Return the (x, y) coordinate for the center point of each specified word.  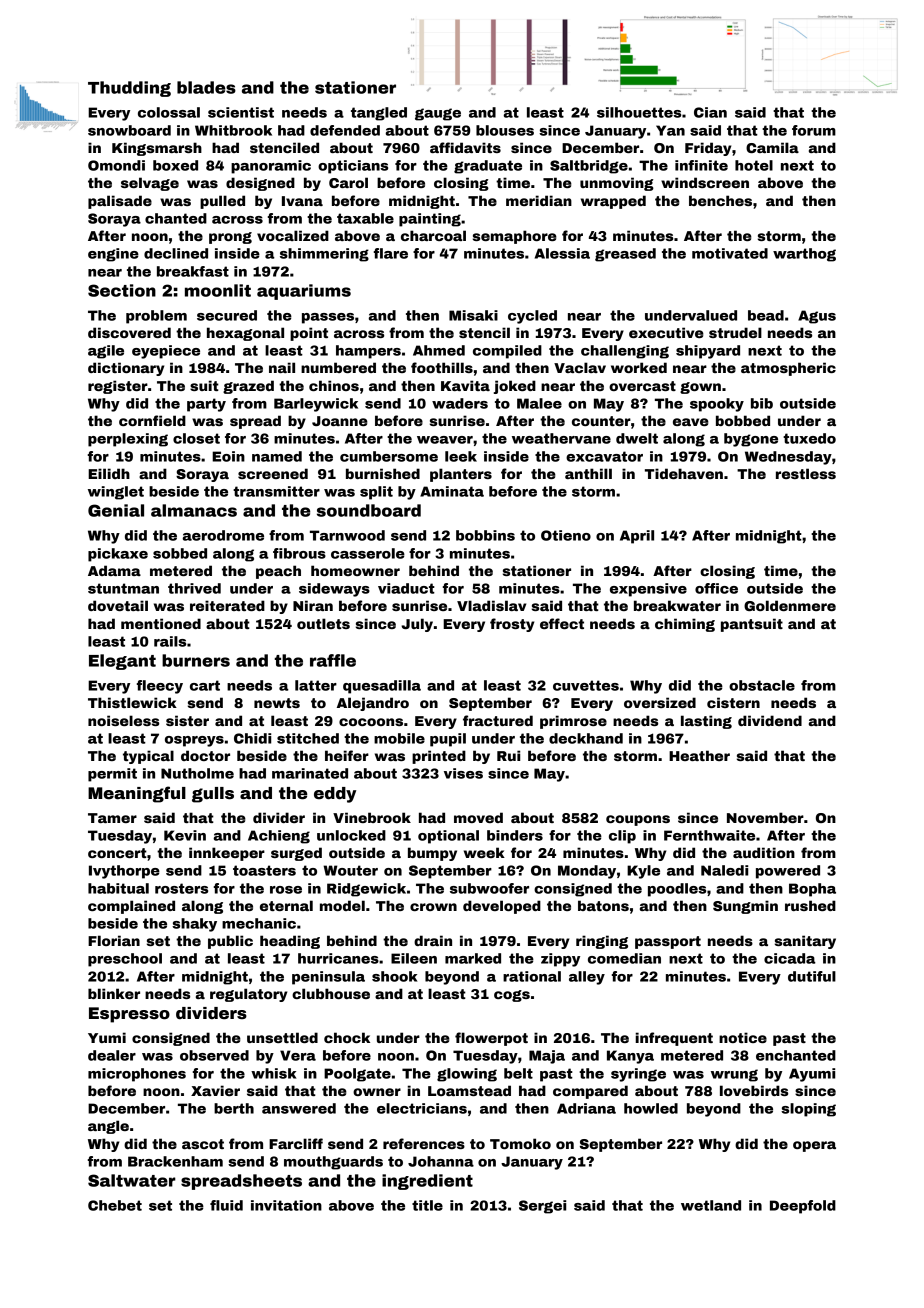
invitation (286, 1205)
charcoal (433, 235)
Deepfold (803, 1207)
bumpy (432, 854)
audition (764, 852)
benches (720, 200)
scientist (241, 112)
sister (187, 720)
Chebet (115, 1205)
